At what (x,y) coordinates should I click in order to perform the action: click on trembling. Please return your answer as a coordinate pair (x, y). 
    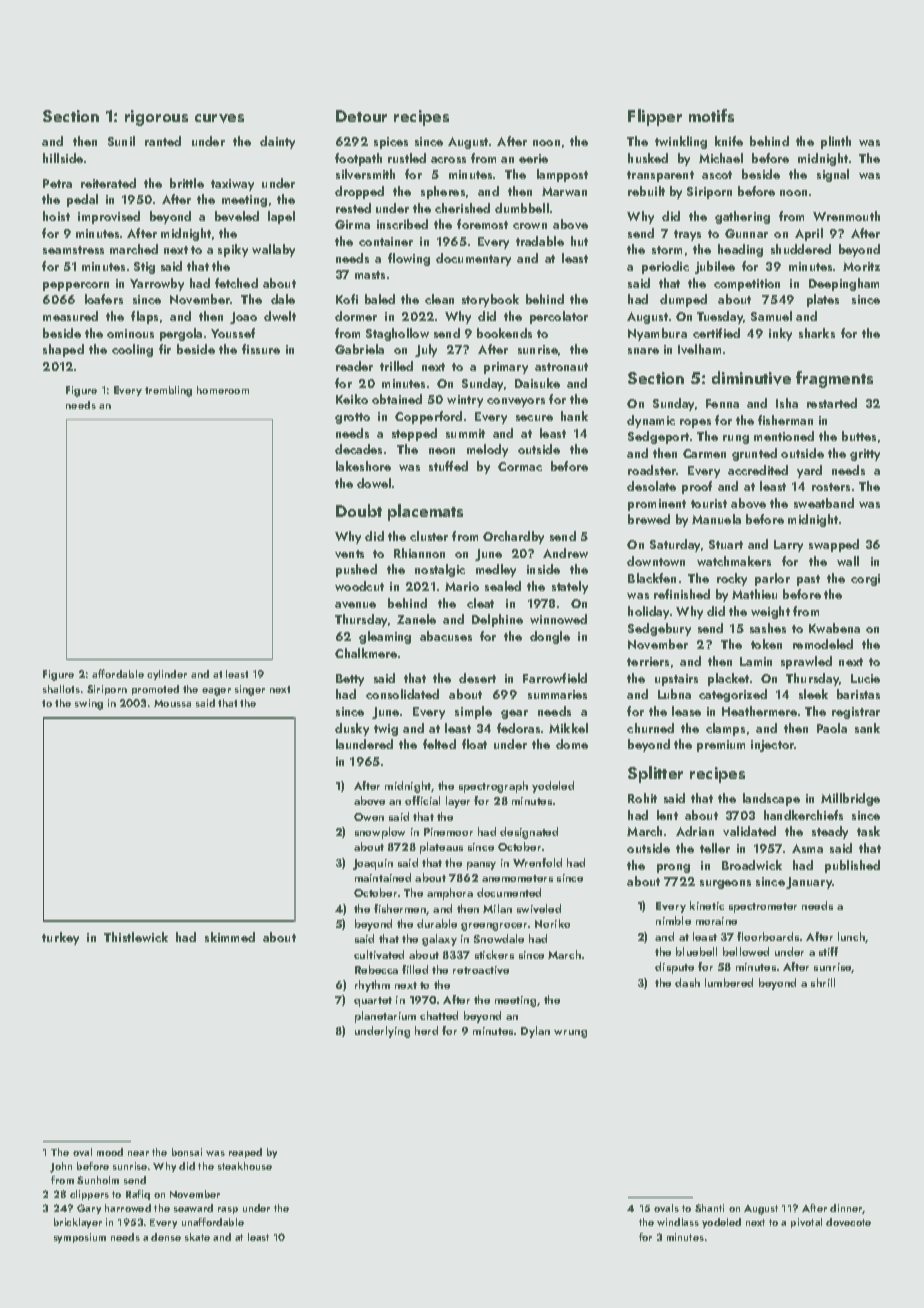
    Looking at the image, I should click on (168, 391).
